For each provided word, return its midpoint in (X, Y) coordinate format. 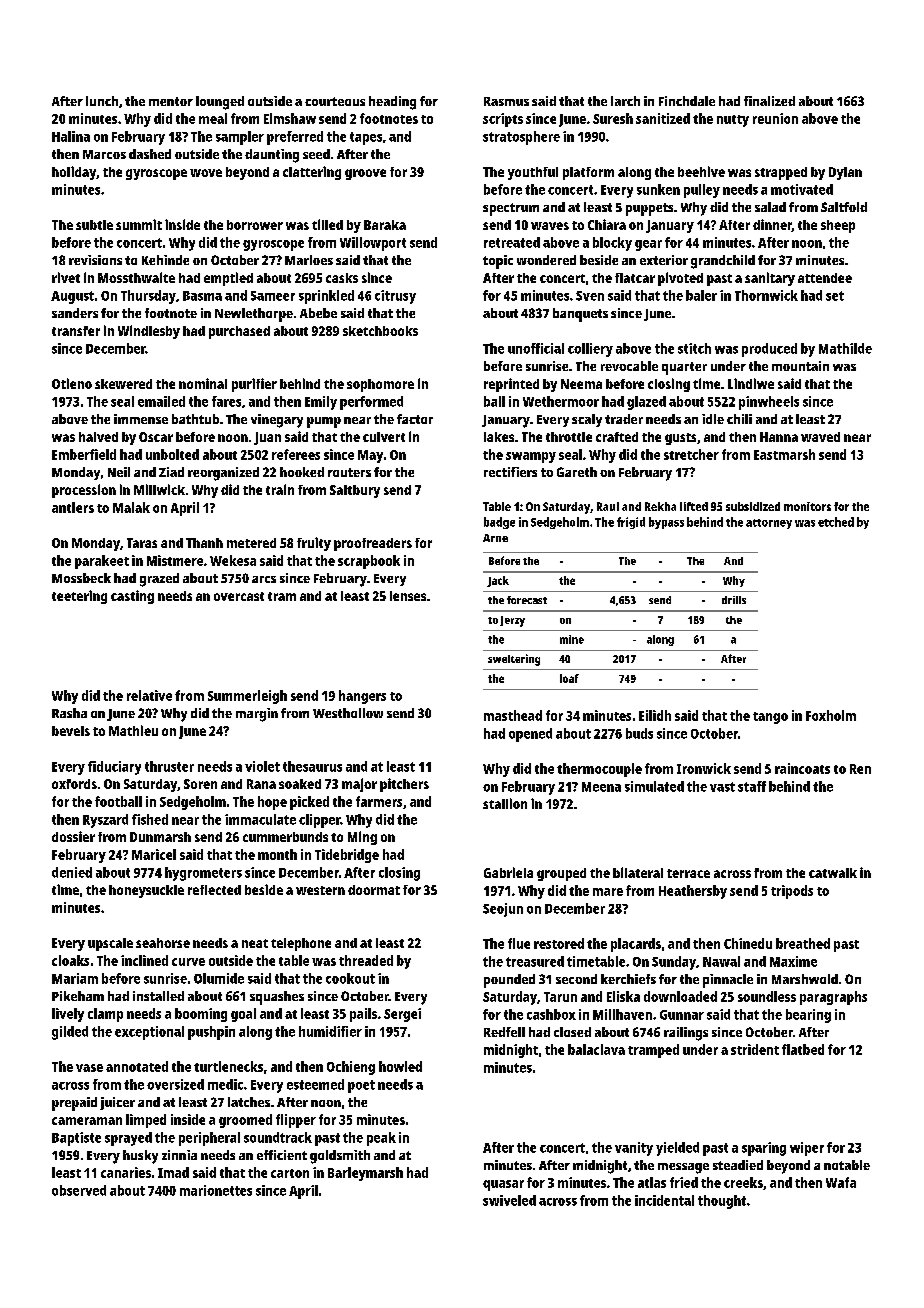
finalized (769, 101)
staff (752, 786)
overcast (239, 596)
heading (392, 103)
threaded (366, 960)
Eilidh (655, 715)
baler (701, 295)
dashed (150, 154)
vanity (634, 1149)
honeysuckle (146, 891)
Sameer (273, 296)
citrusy (395, 297)
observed (79, 1190)
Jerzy (512, 621)
